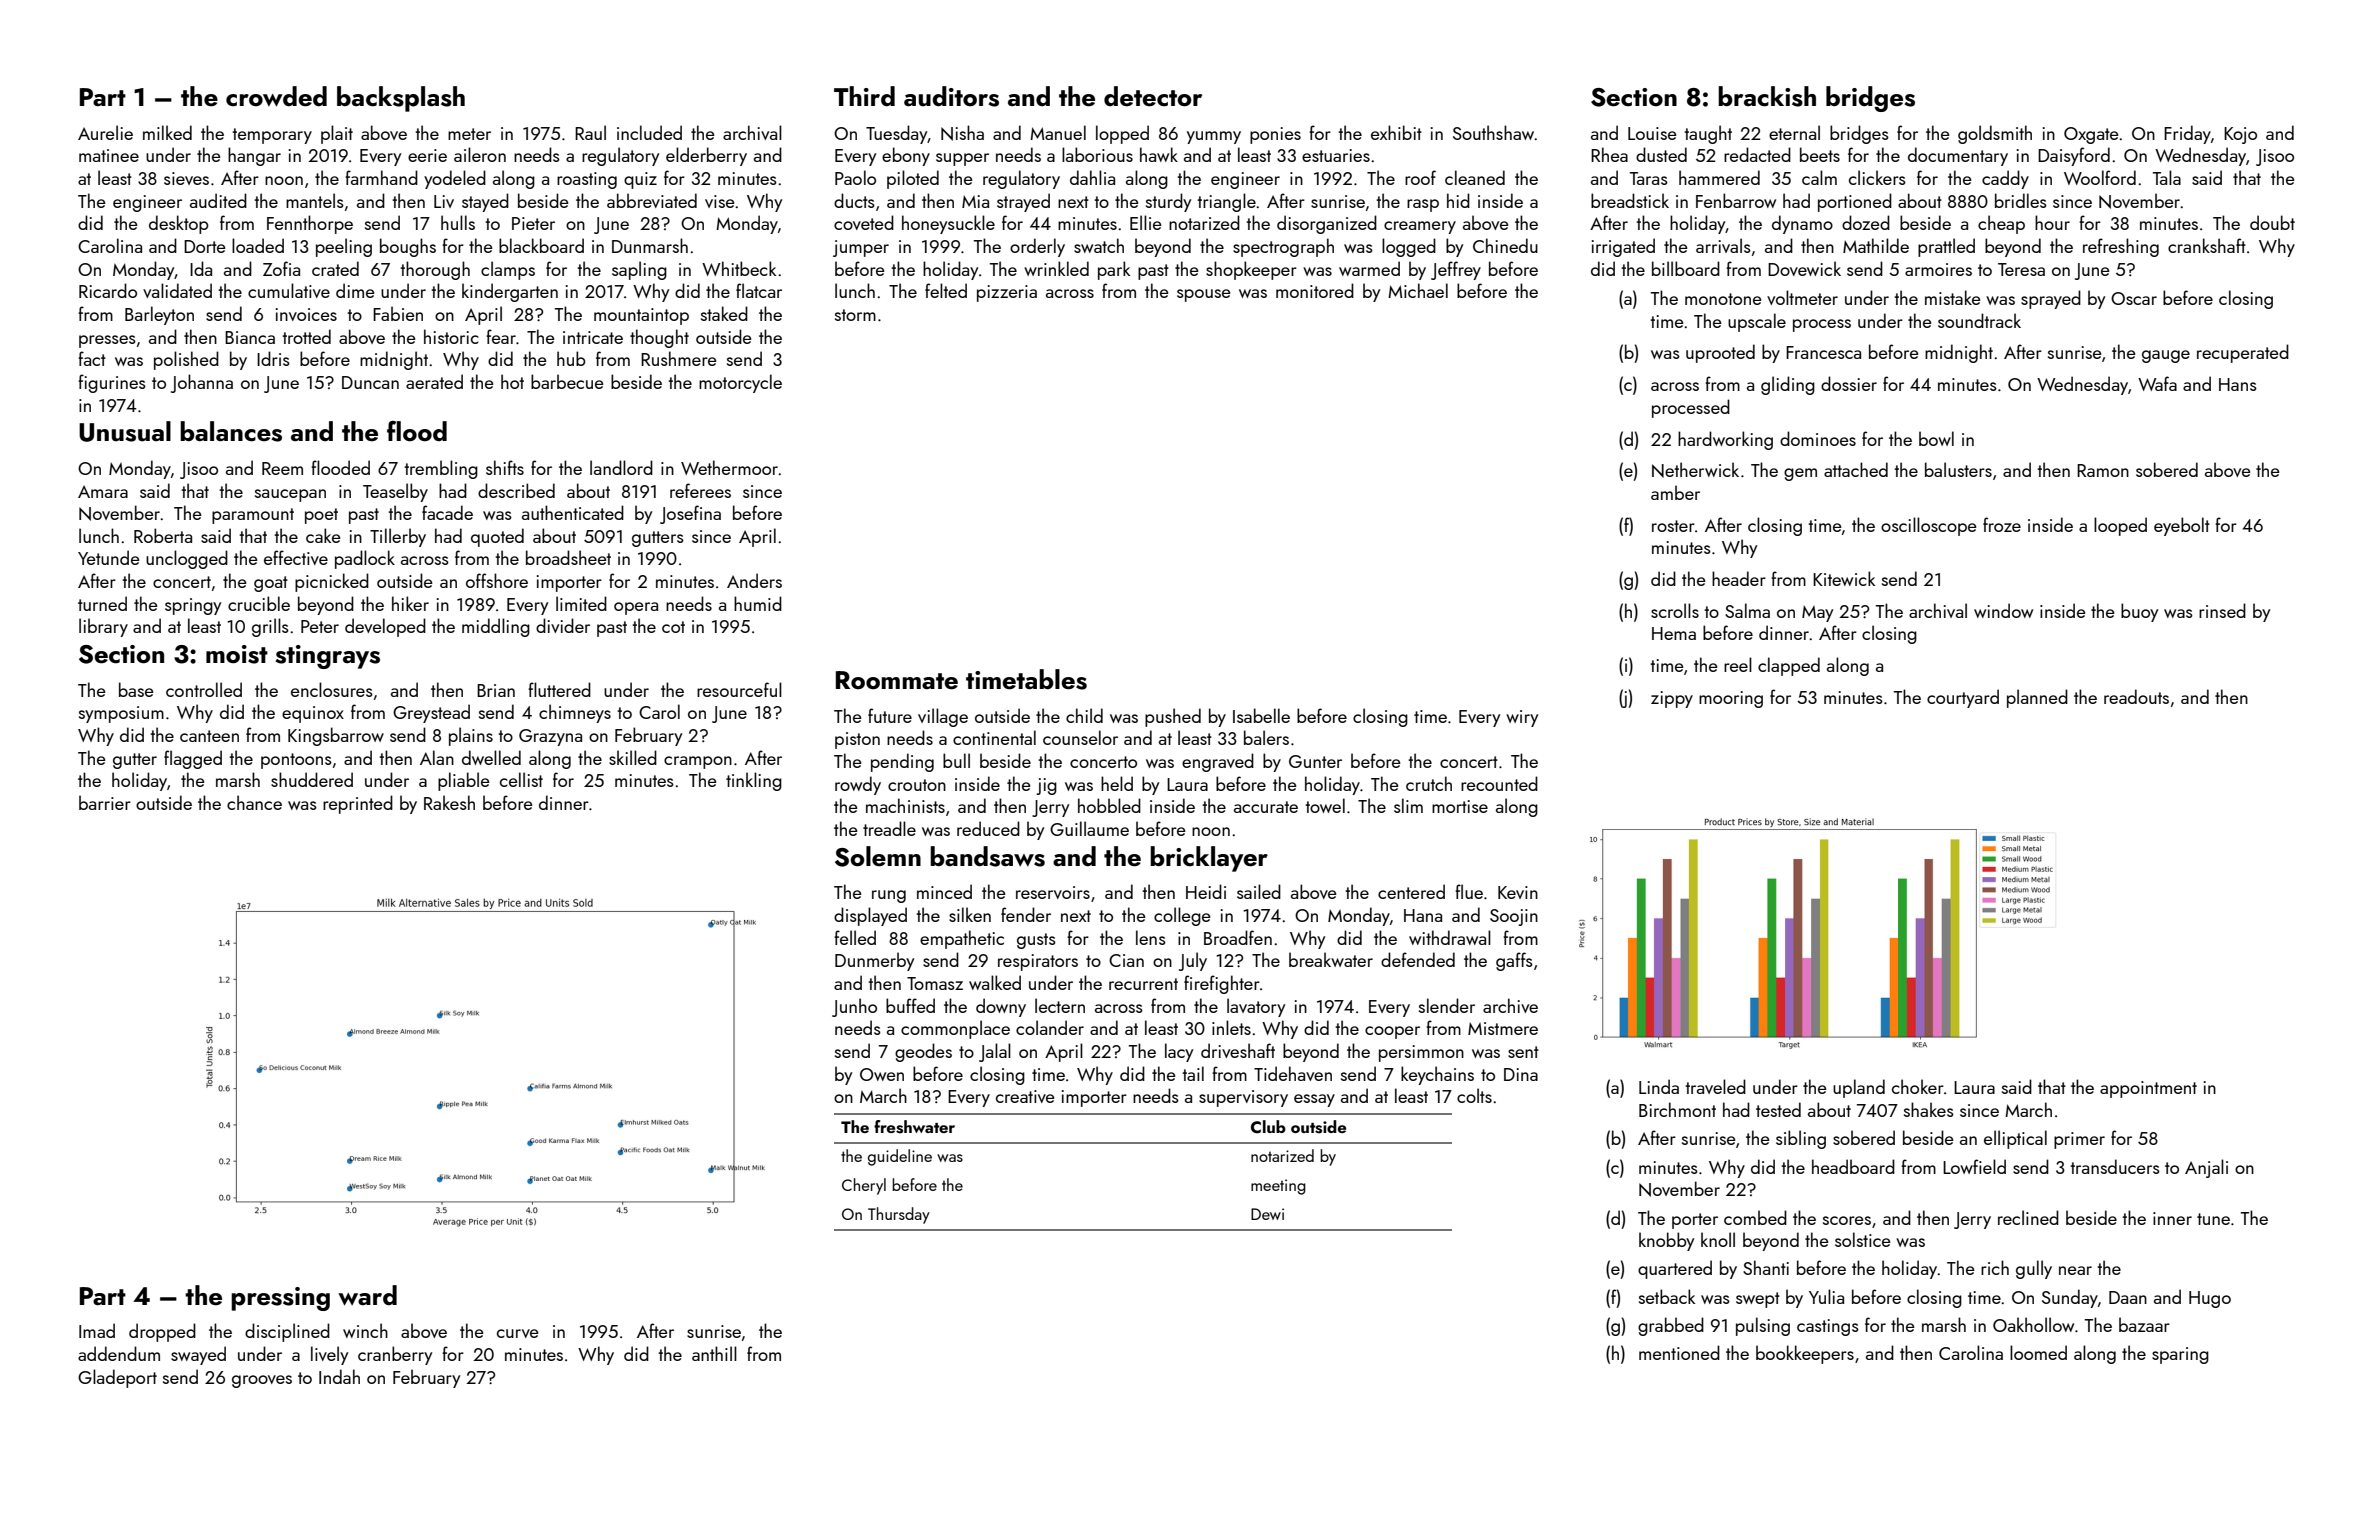 This image has width=2373, height=1535. What do you see at coordinates (1153, 96) in the image?
I see `detector` at bounding box center [1153, 96].
